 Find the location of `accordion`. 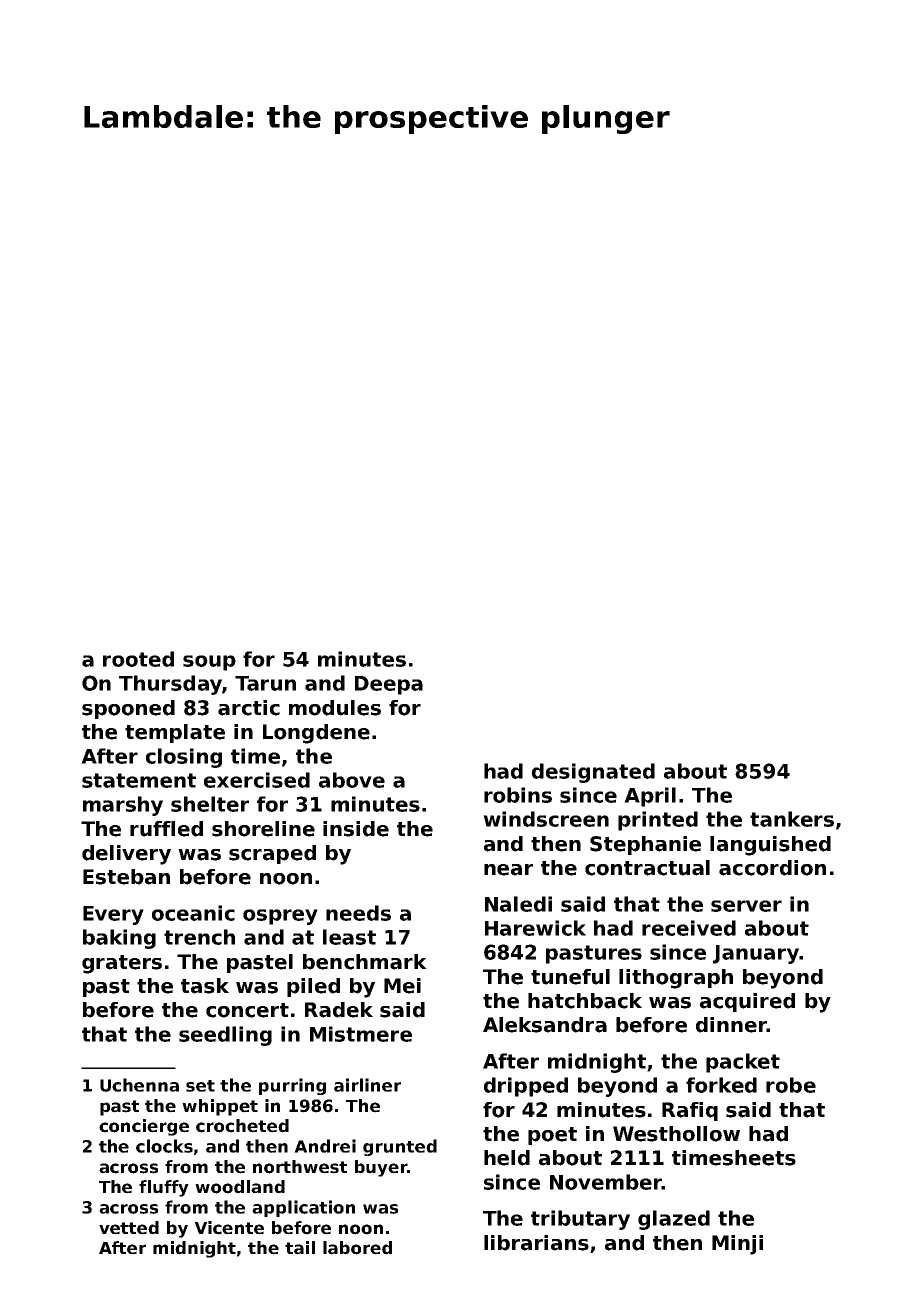

accordion is located at coordinates (772, 868).
